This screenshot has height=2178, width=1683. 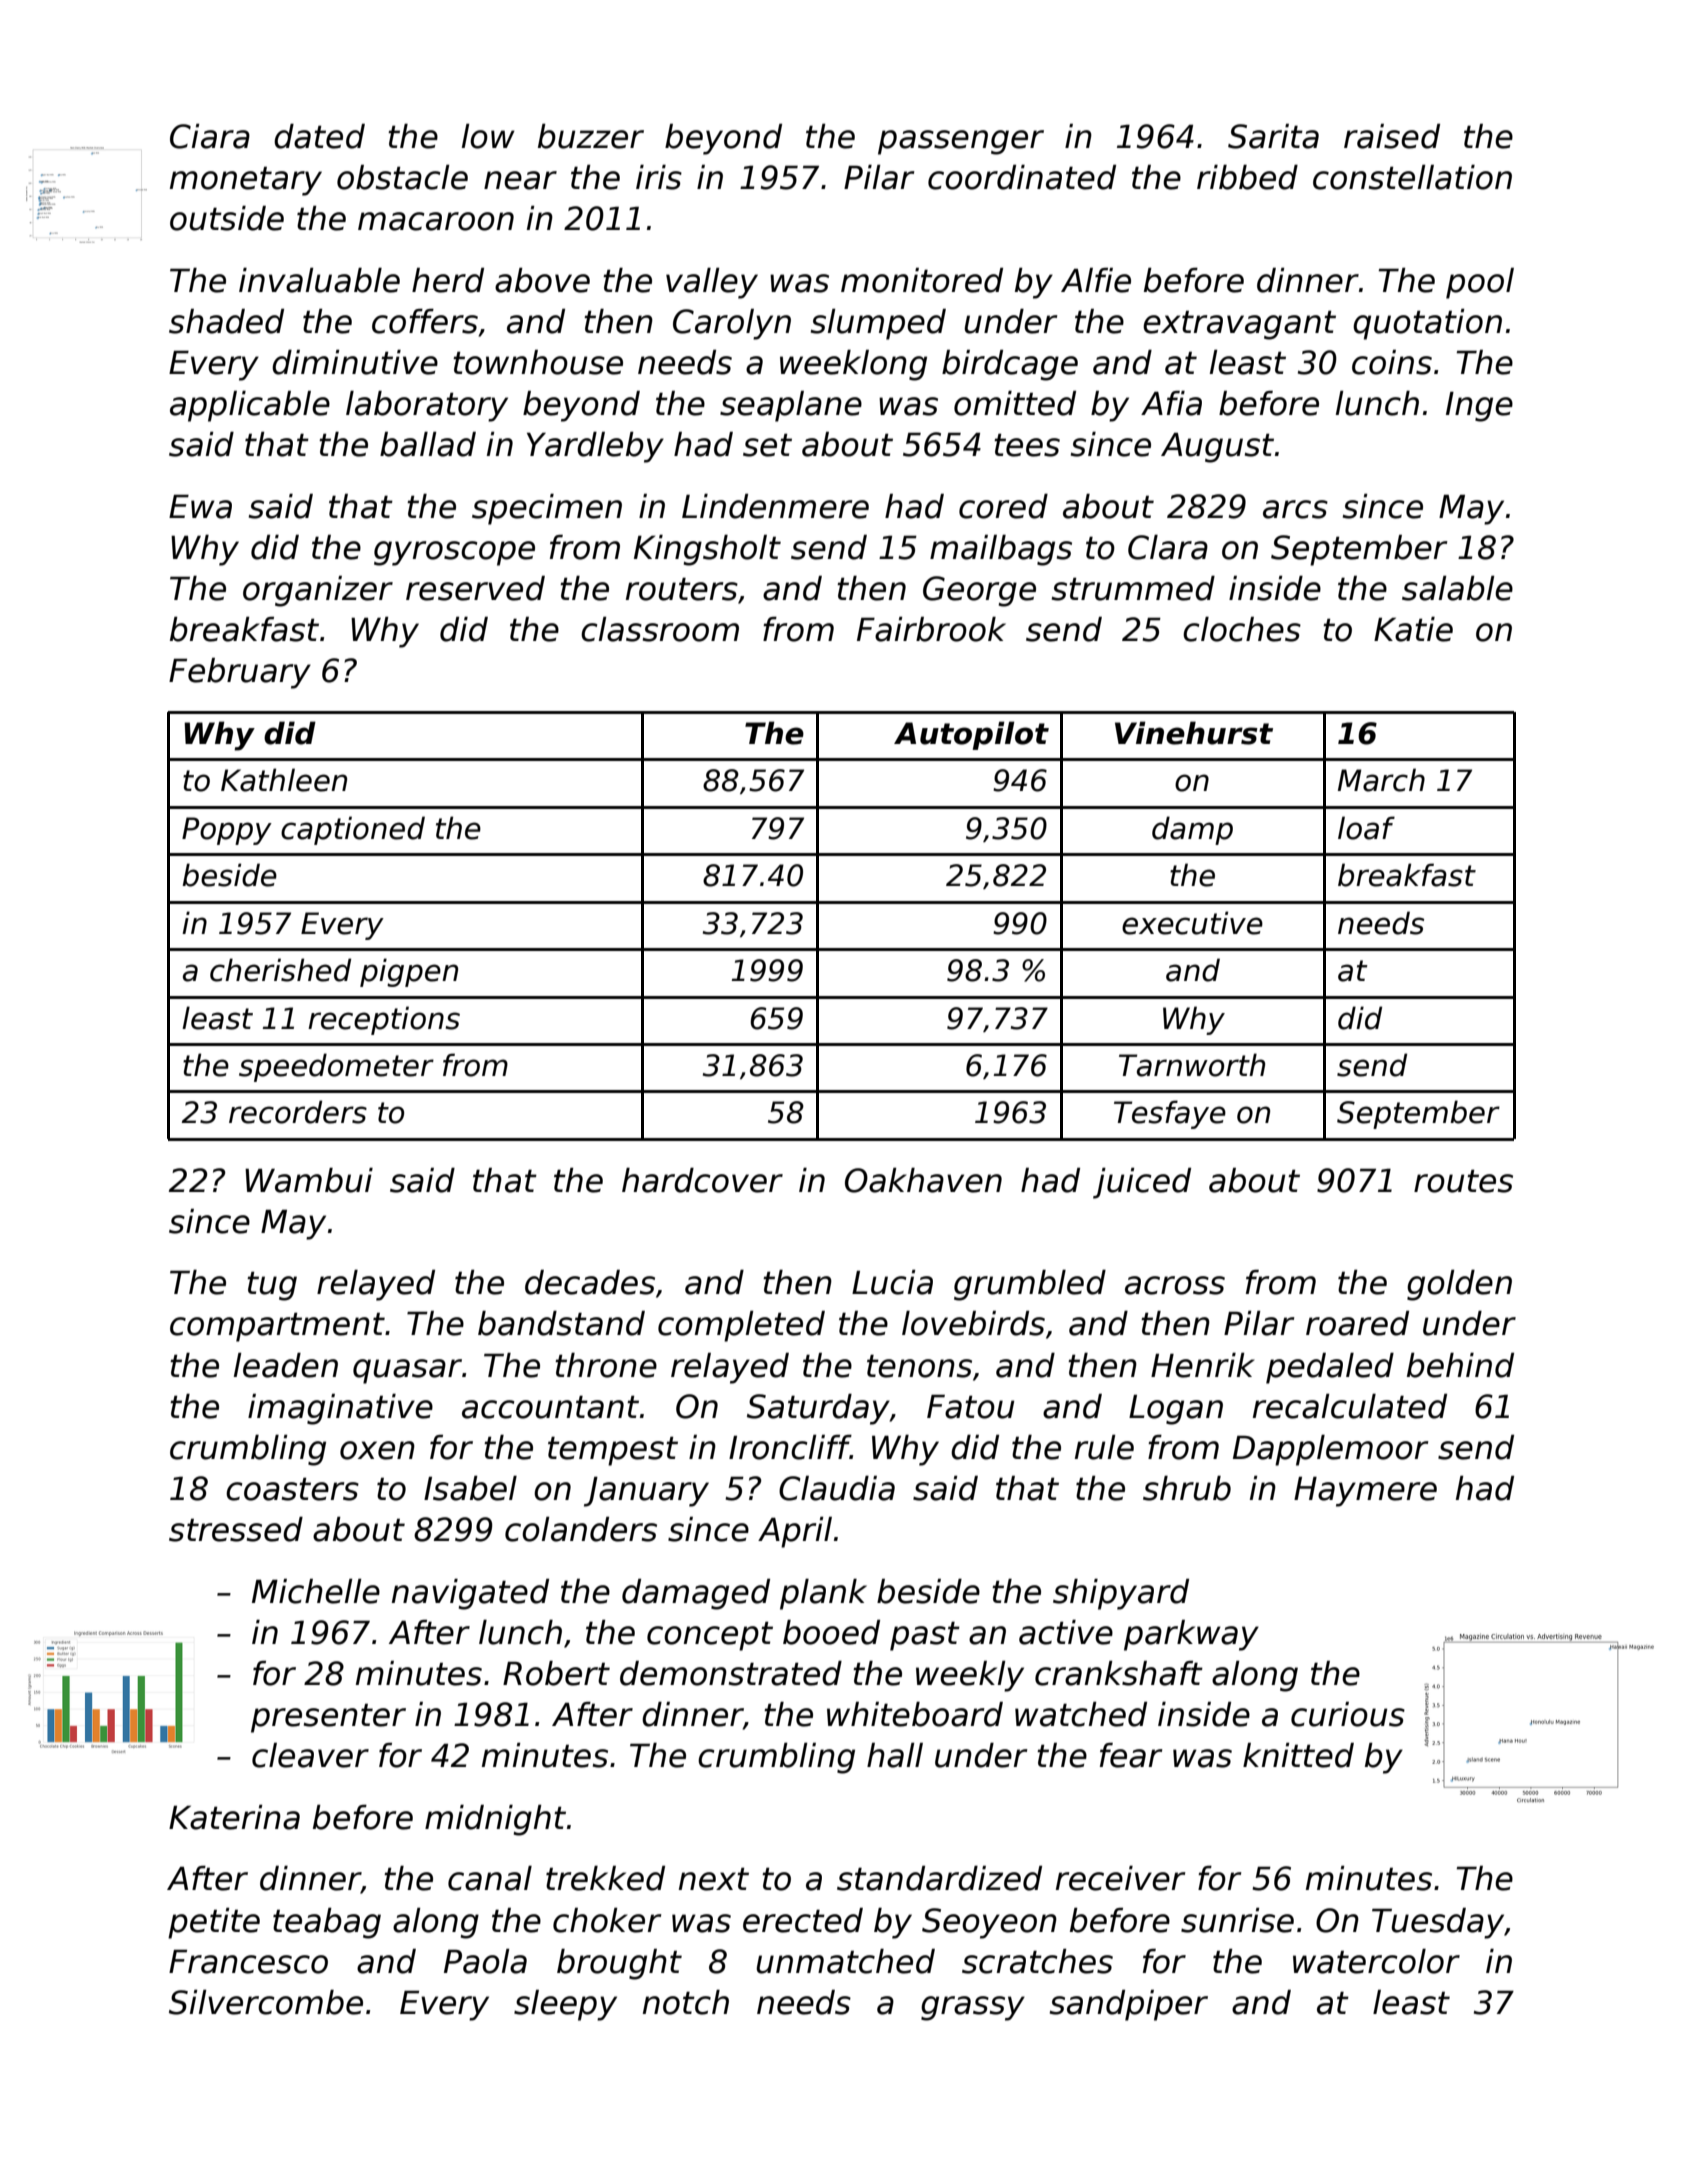 I want to click on dated, so click(x=319, y=136).
